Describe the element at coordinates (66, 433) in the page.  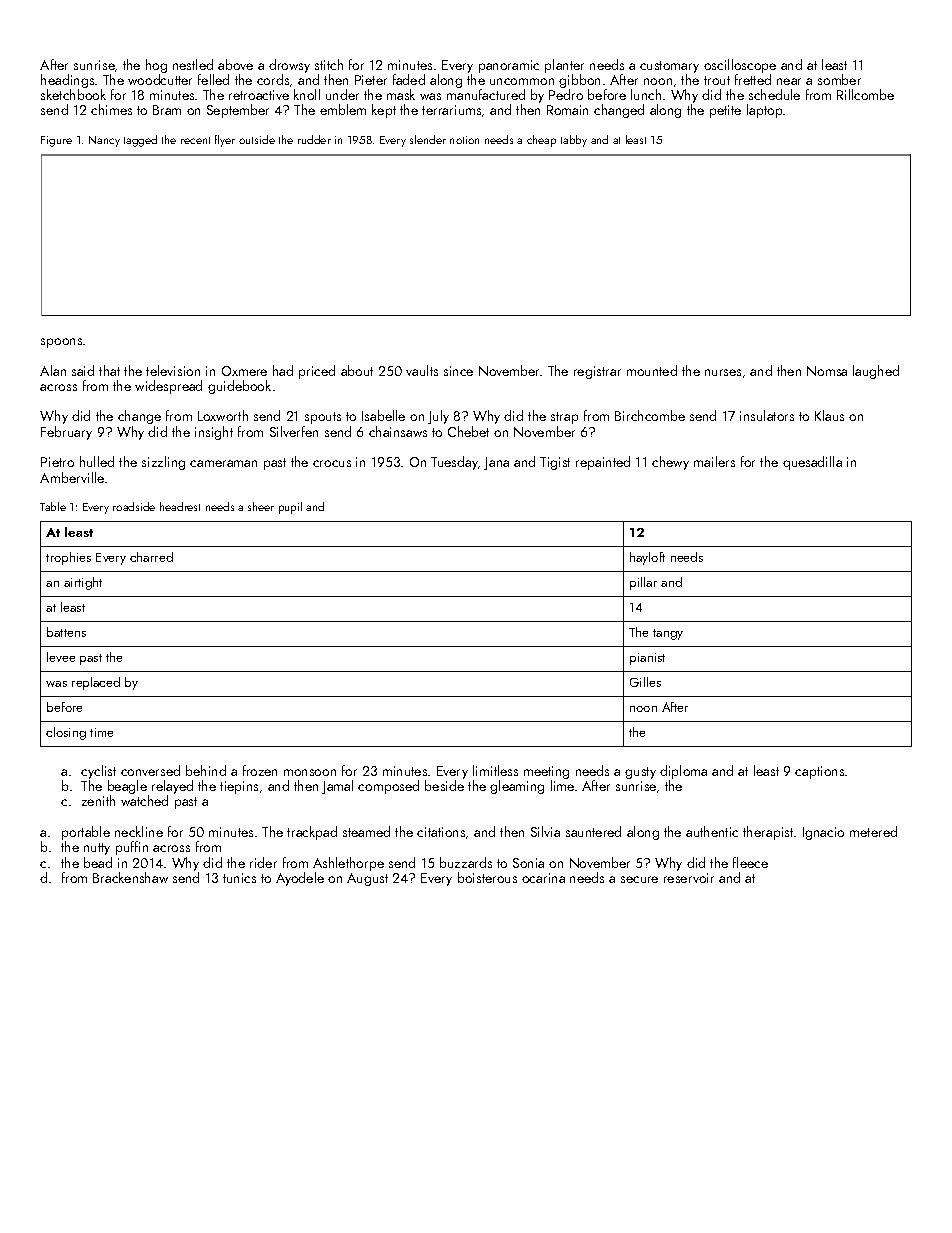
I see `February` at that location.
